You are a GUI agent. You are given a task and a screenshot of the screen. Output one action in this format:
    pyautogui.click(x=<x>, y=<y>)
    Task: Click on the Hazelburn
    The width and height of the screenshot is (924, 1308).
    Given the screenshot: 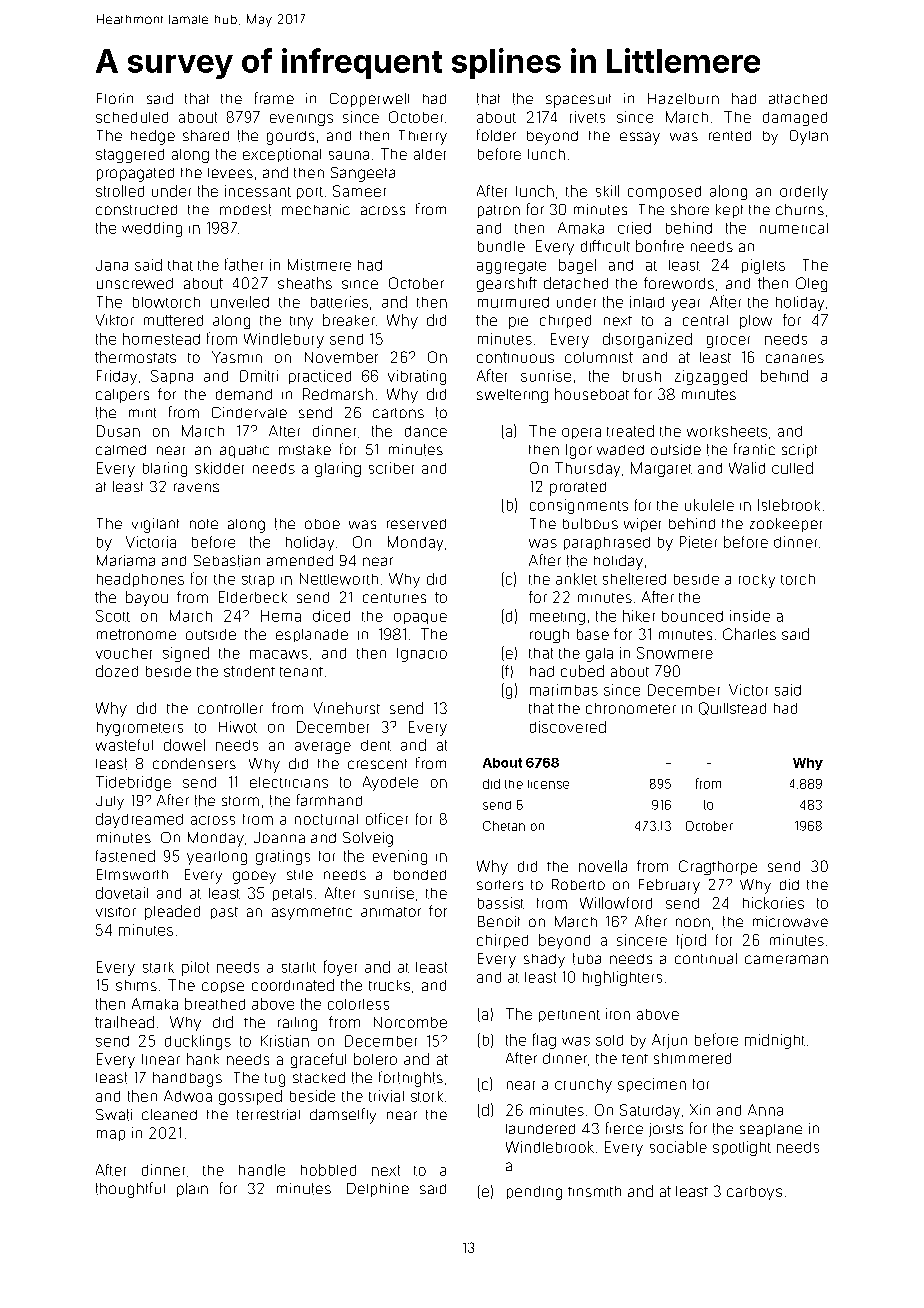 What is the action you would take?
    pyautogui.click(x=683, y=98)
